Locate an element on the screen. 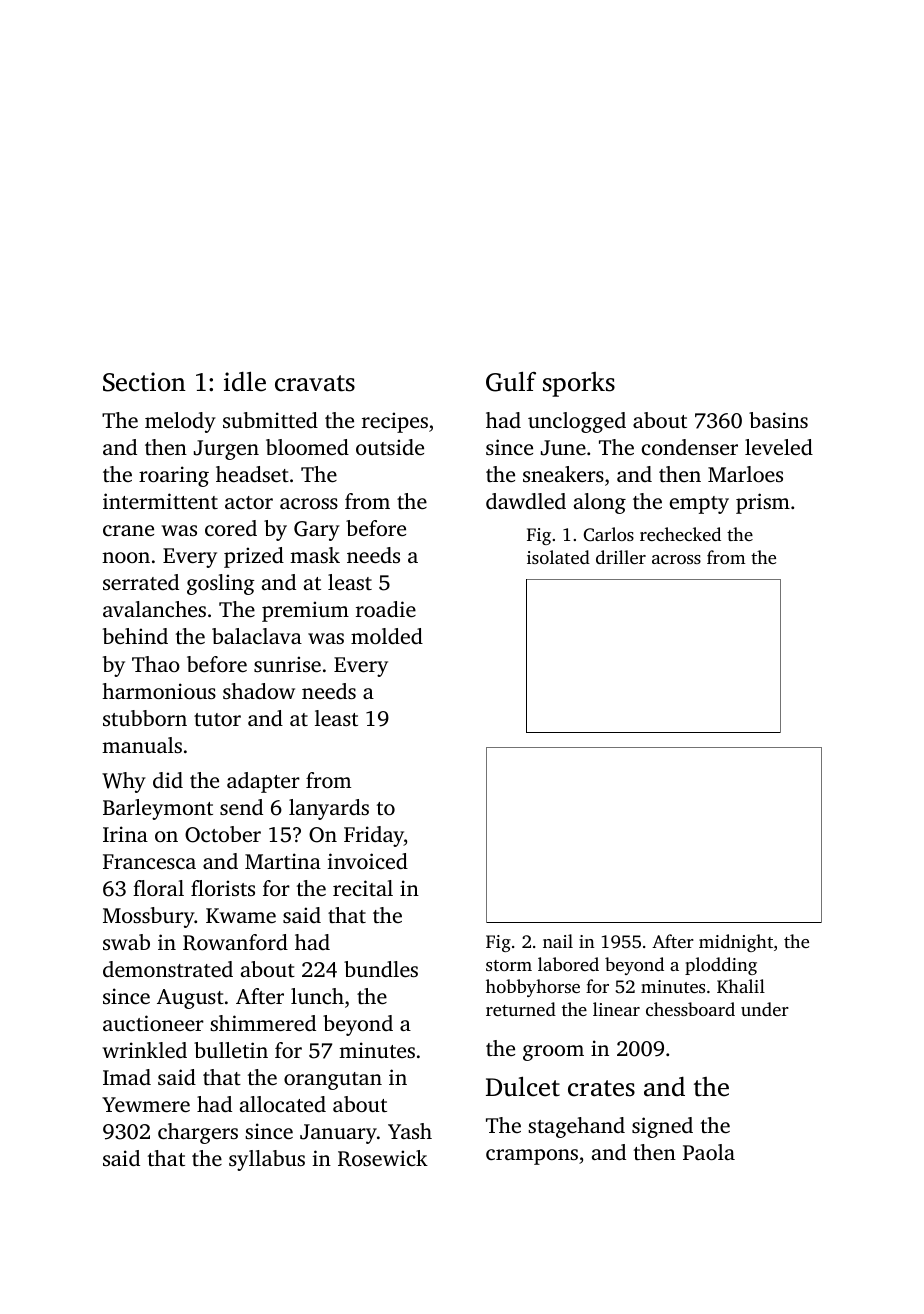 Image resolution: width=924 pixels, height=1314 pixels. idle is located at coordinates (245, 381).
